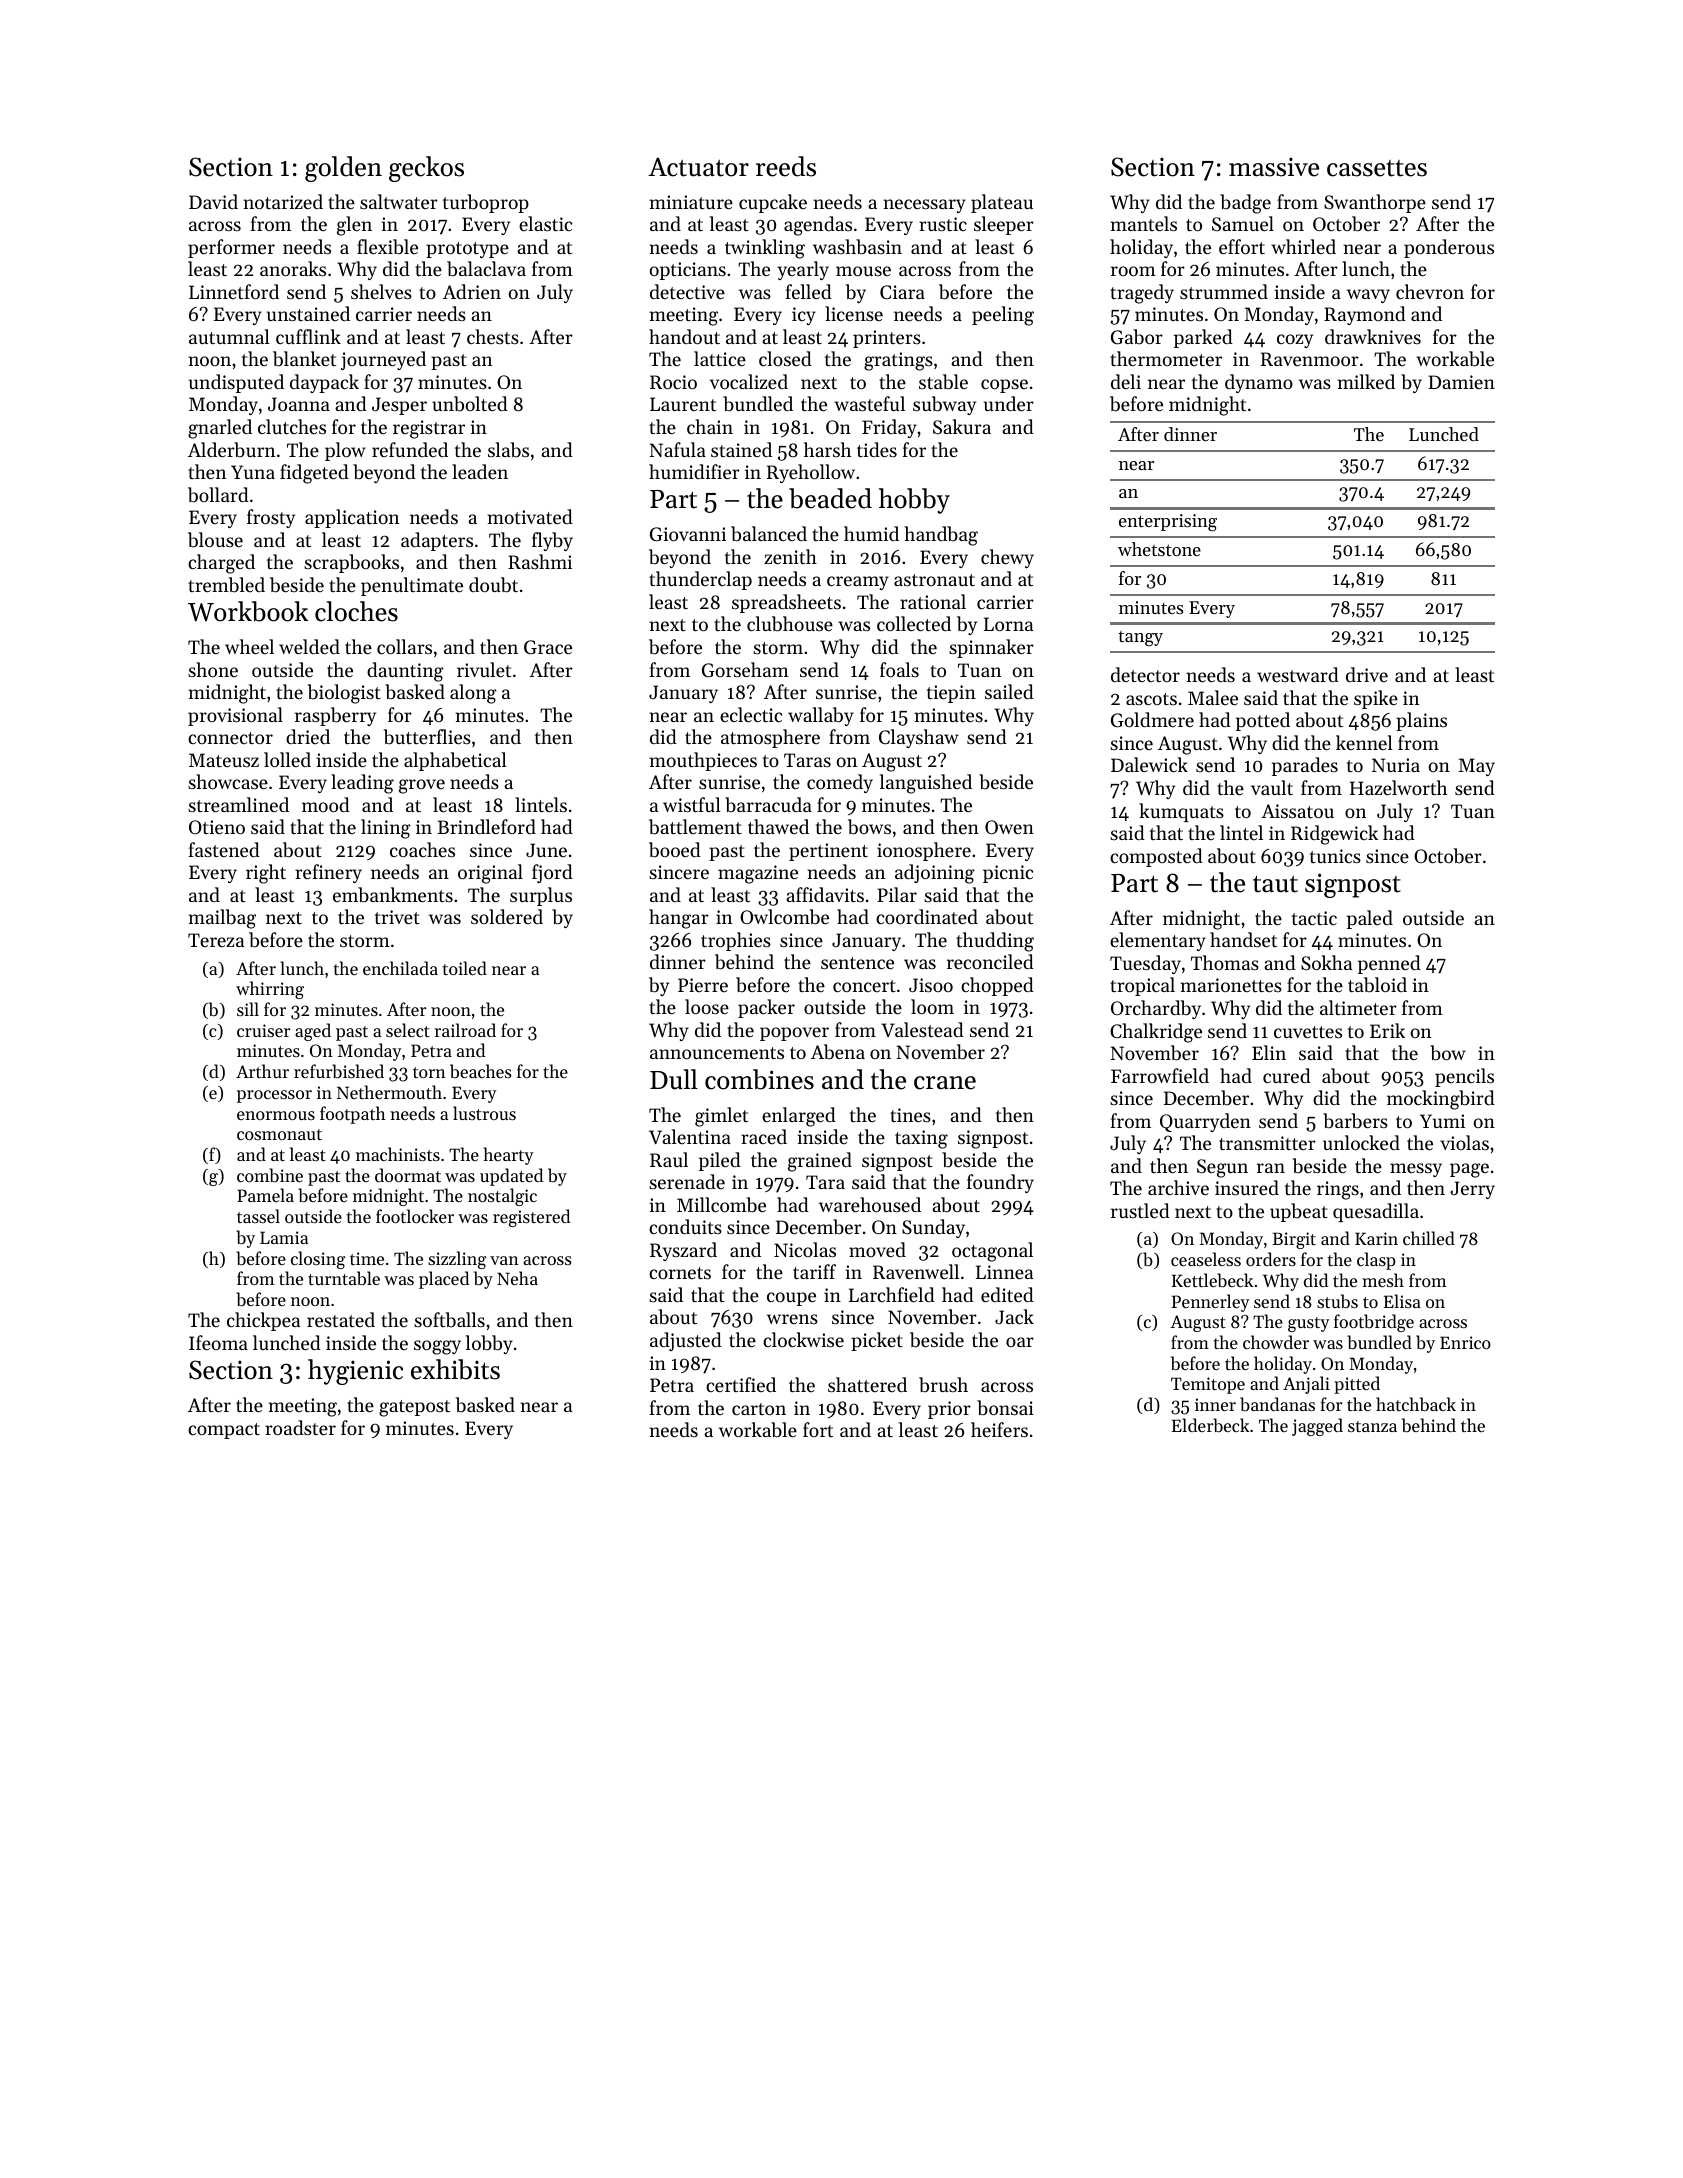 The image size is (1683, 2178). I want to click on sleeper, so click(1004, 225).
